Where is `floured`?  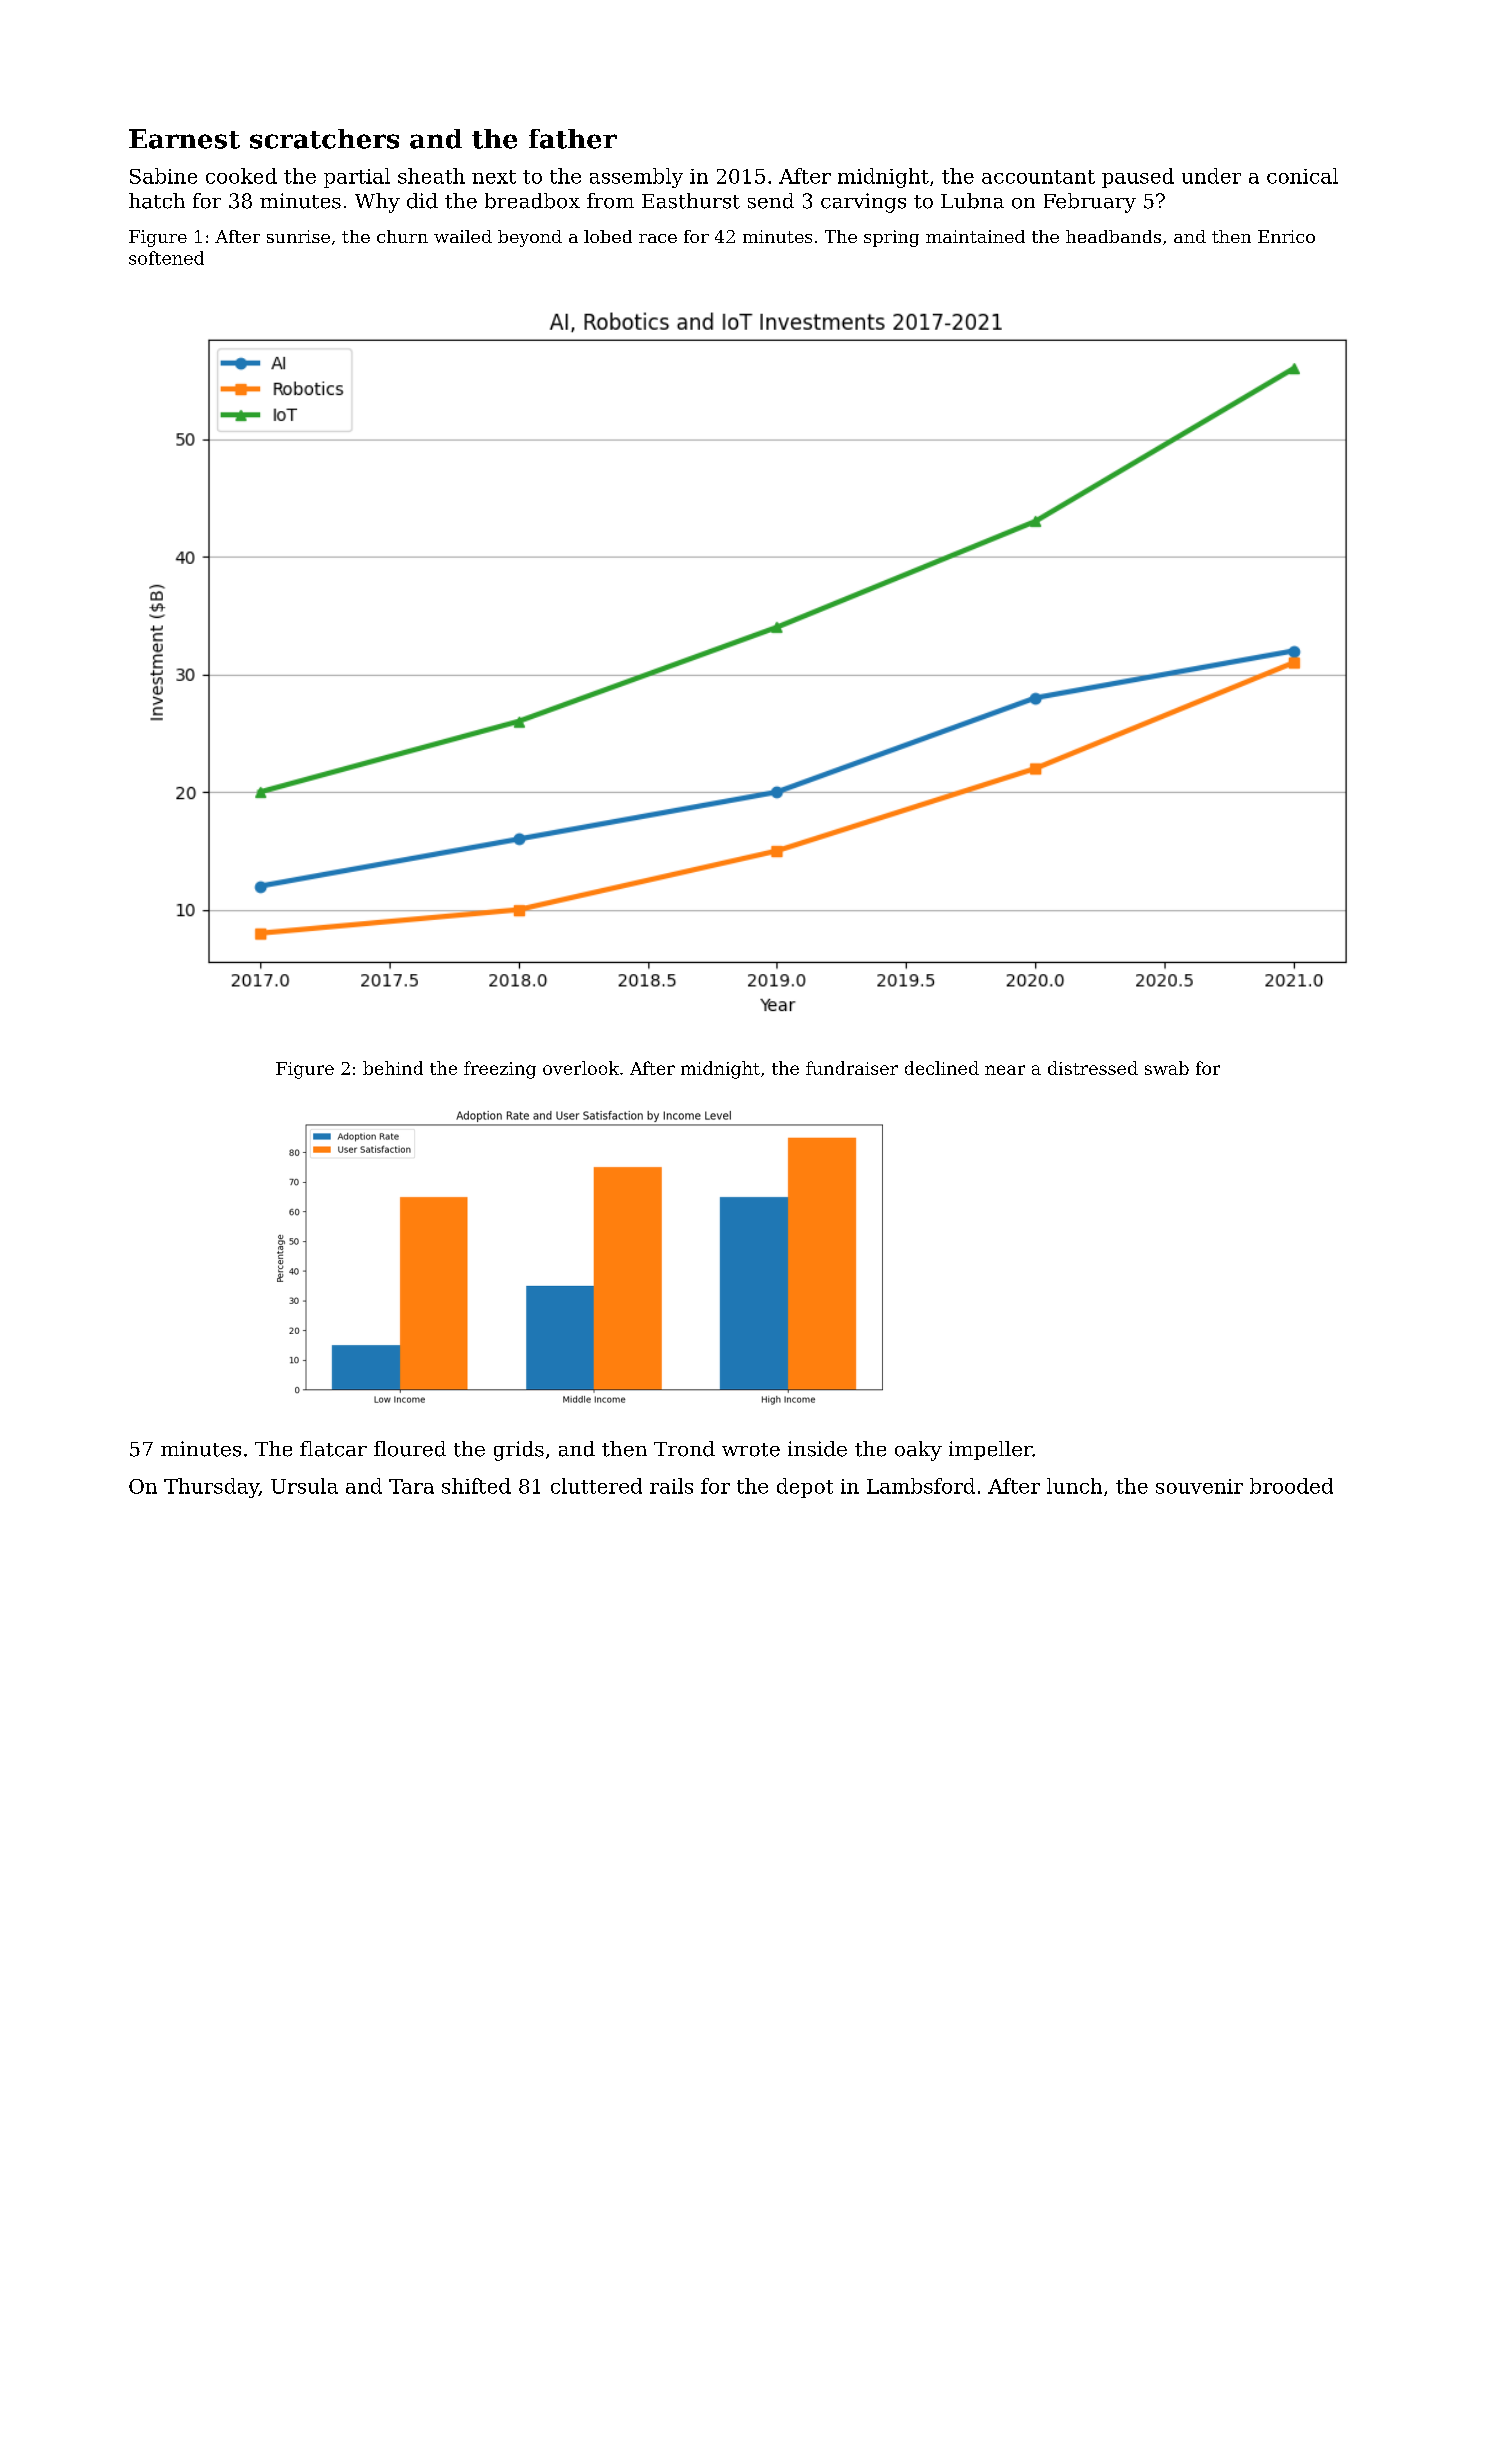
floured is located at coordinates (410, 1449).
